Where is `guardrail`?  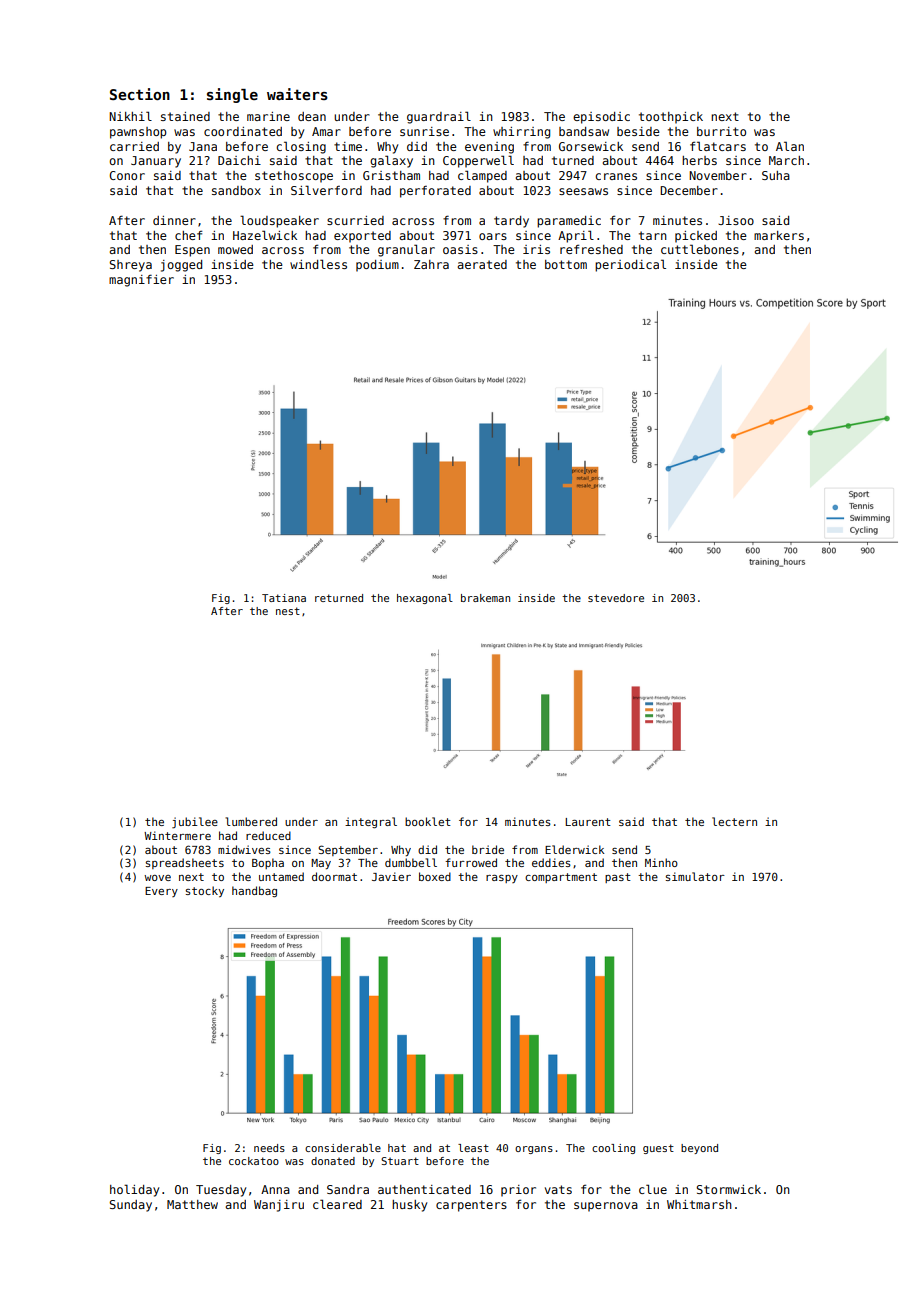
guardrail is located at coordinates (439, 117).
